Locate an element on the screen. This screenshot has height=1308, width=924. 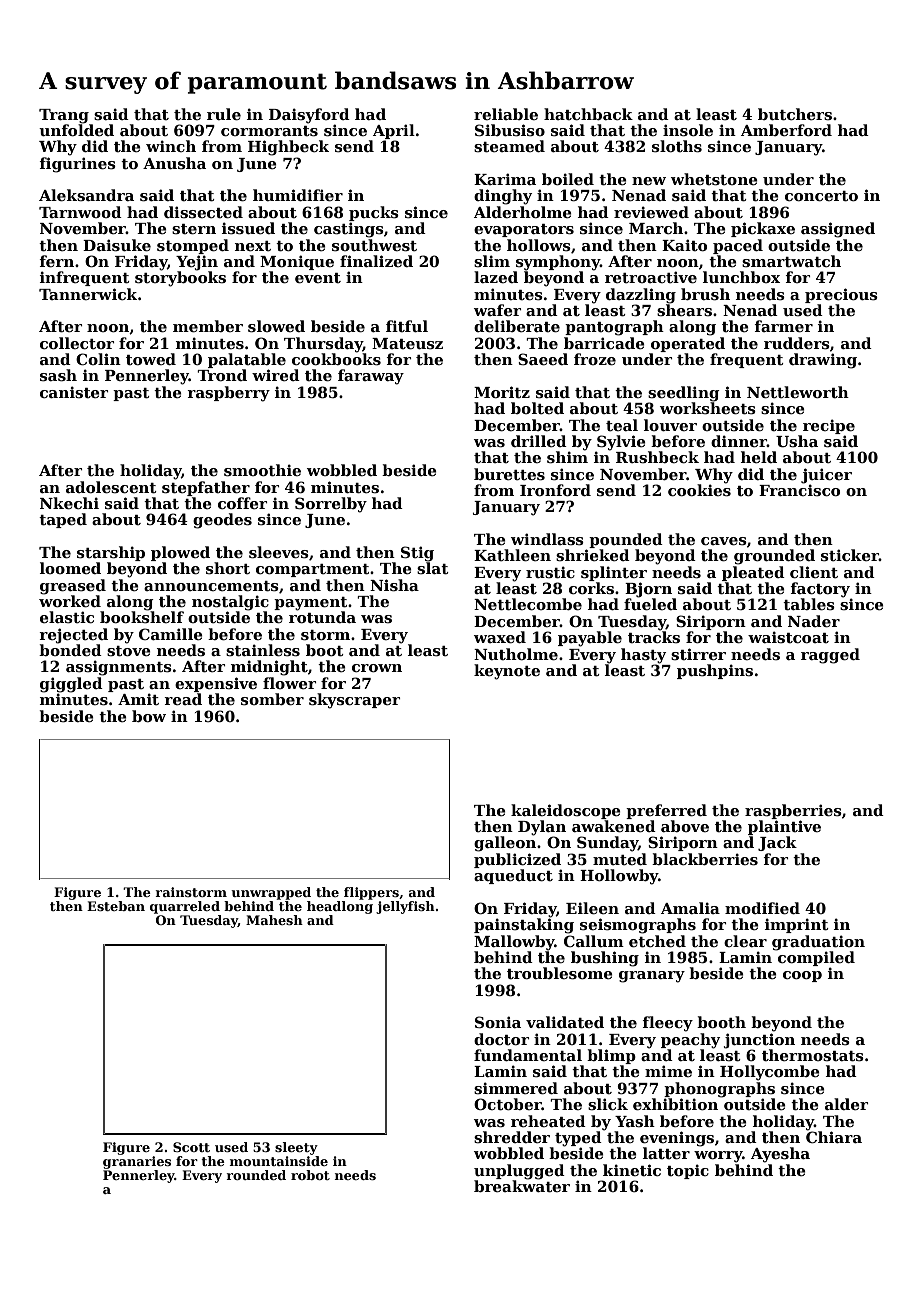
waistcoat is located at coordinates (788, 637).
